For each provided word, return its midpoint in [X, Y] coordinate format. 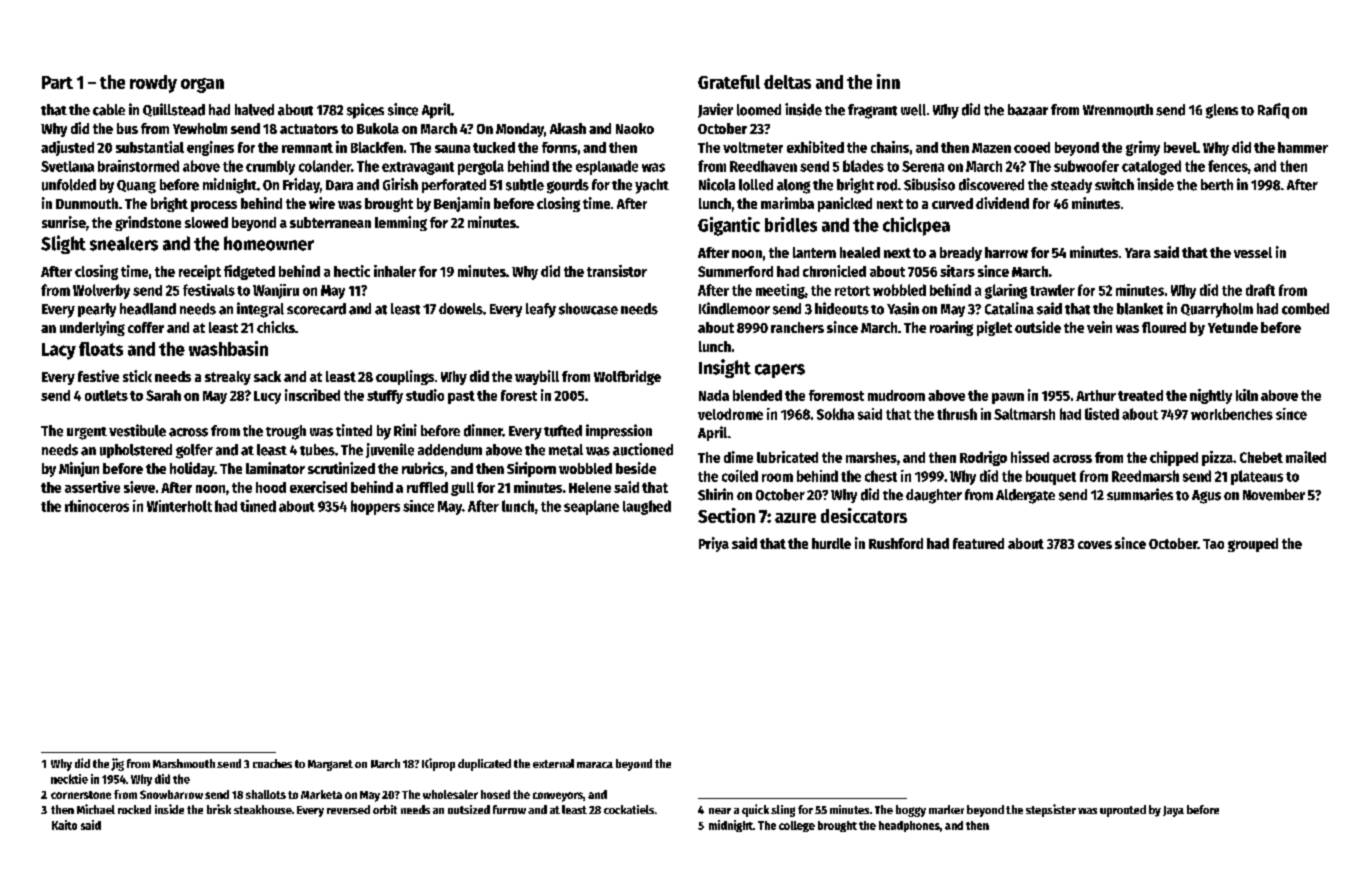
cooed [1032, 147]
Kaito [64, 825]
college [797, 826]
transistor [617, 271]
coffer [146, 327]
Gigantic [729, 226]
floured [1164, 327]
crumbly [270, 167]
